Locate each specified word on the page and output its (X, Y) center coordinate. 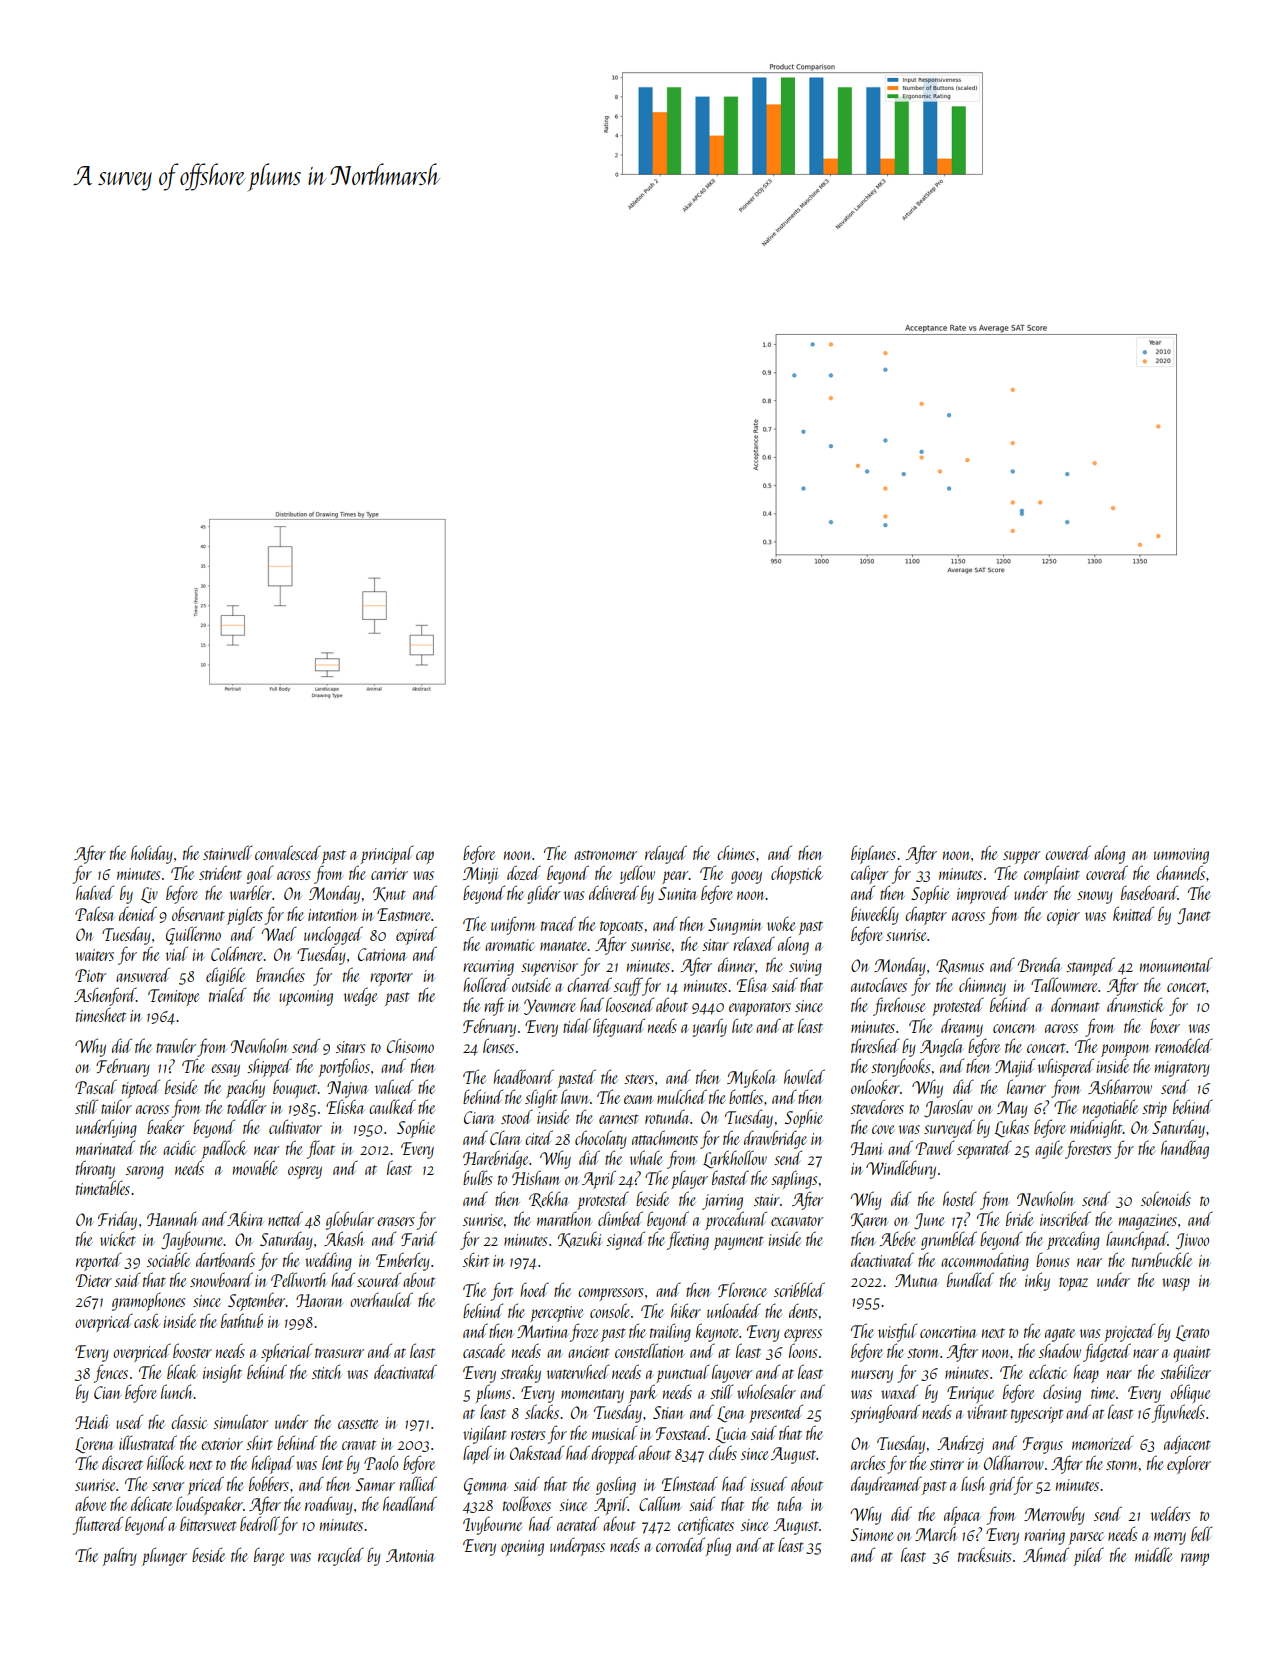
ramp (1195, 1559)
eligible (225, 976)
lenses (498, 1045)
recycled (341, 1556)
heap (1086, 1373)
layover (732, 1373)
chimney (982, 986)
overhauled (381, 1299)
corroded (680, 1544)
